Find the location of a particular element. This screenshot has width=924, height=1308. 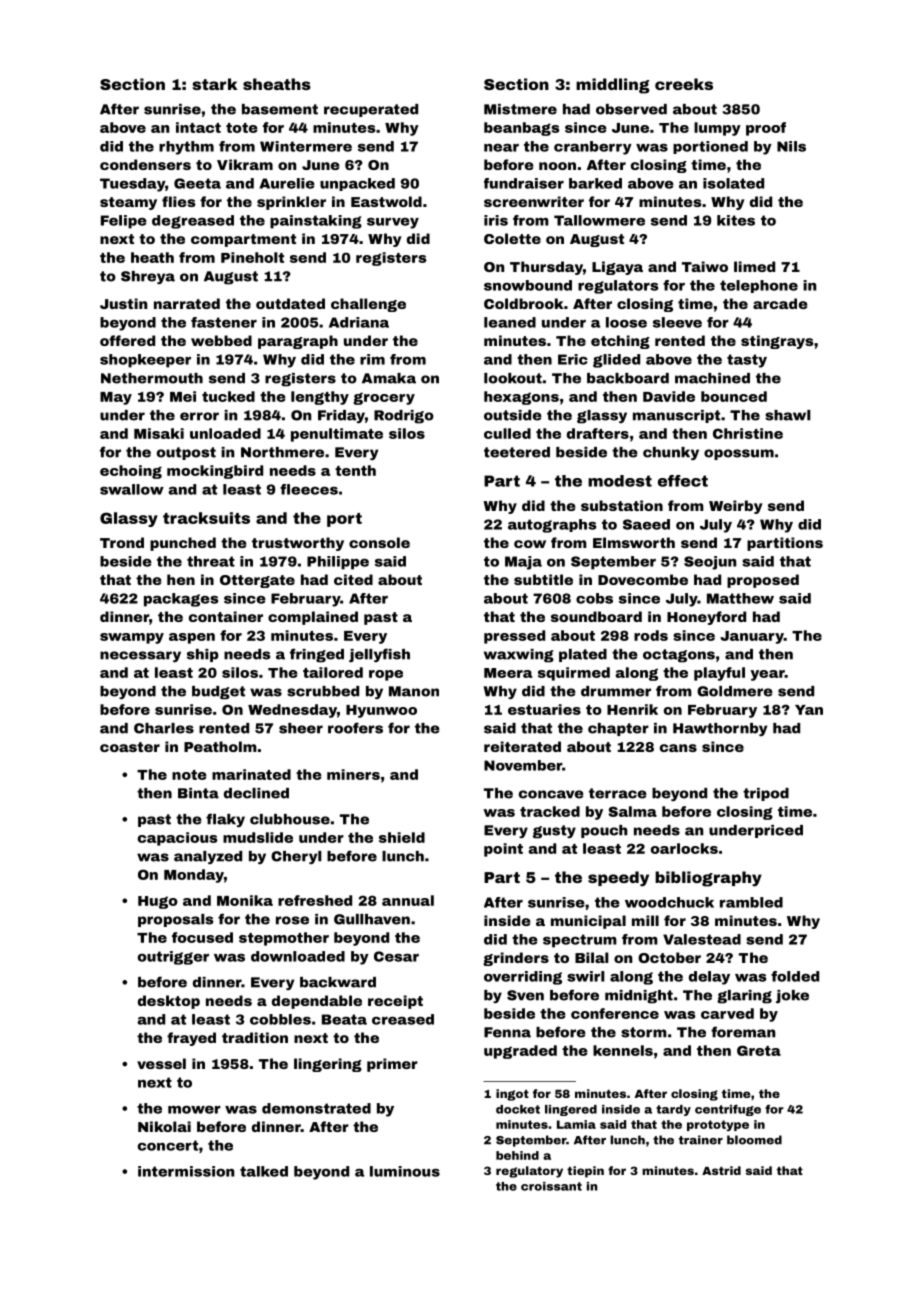

squirmed is located at coordinates (574, 674).
